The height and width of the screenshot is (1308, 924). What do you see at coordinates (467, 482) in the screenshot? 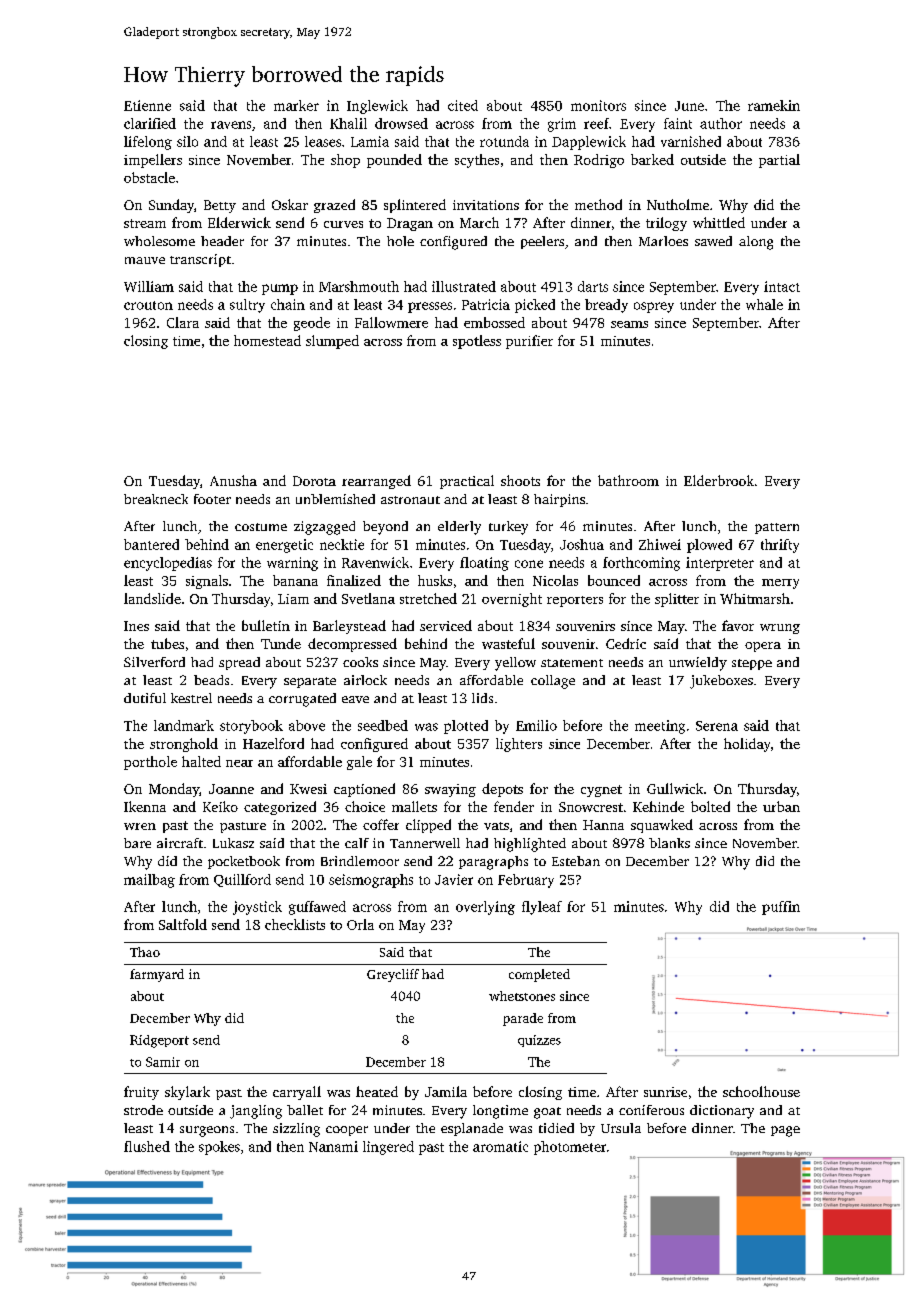
I see `practical` at bounding box center [467, 482].
